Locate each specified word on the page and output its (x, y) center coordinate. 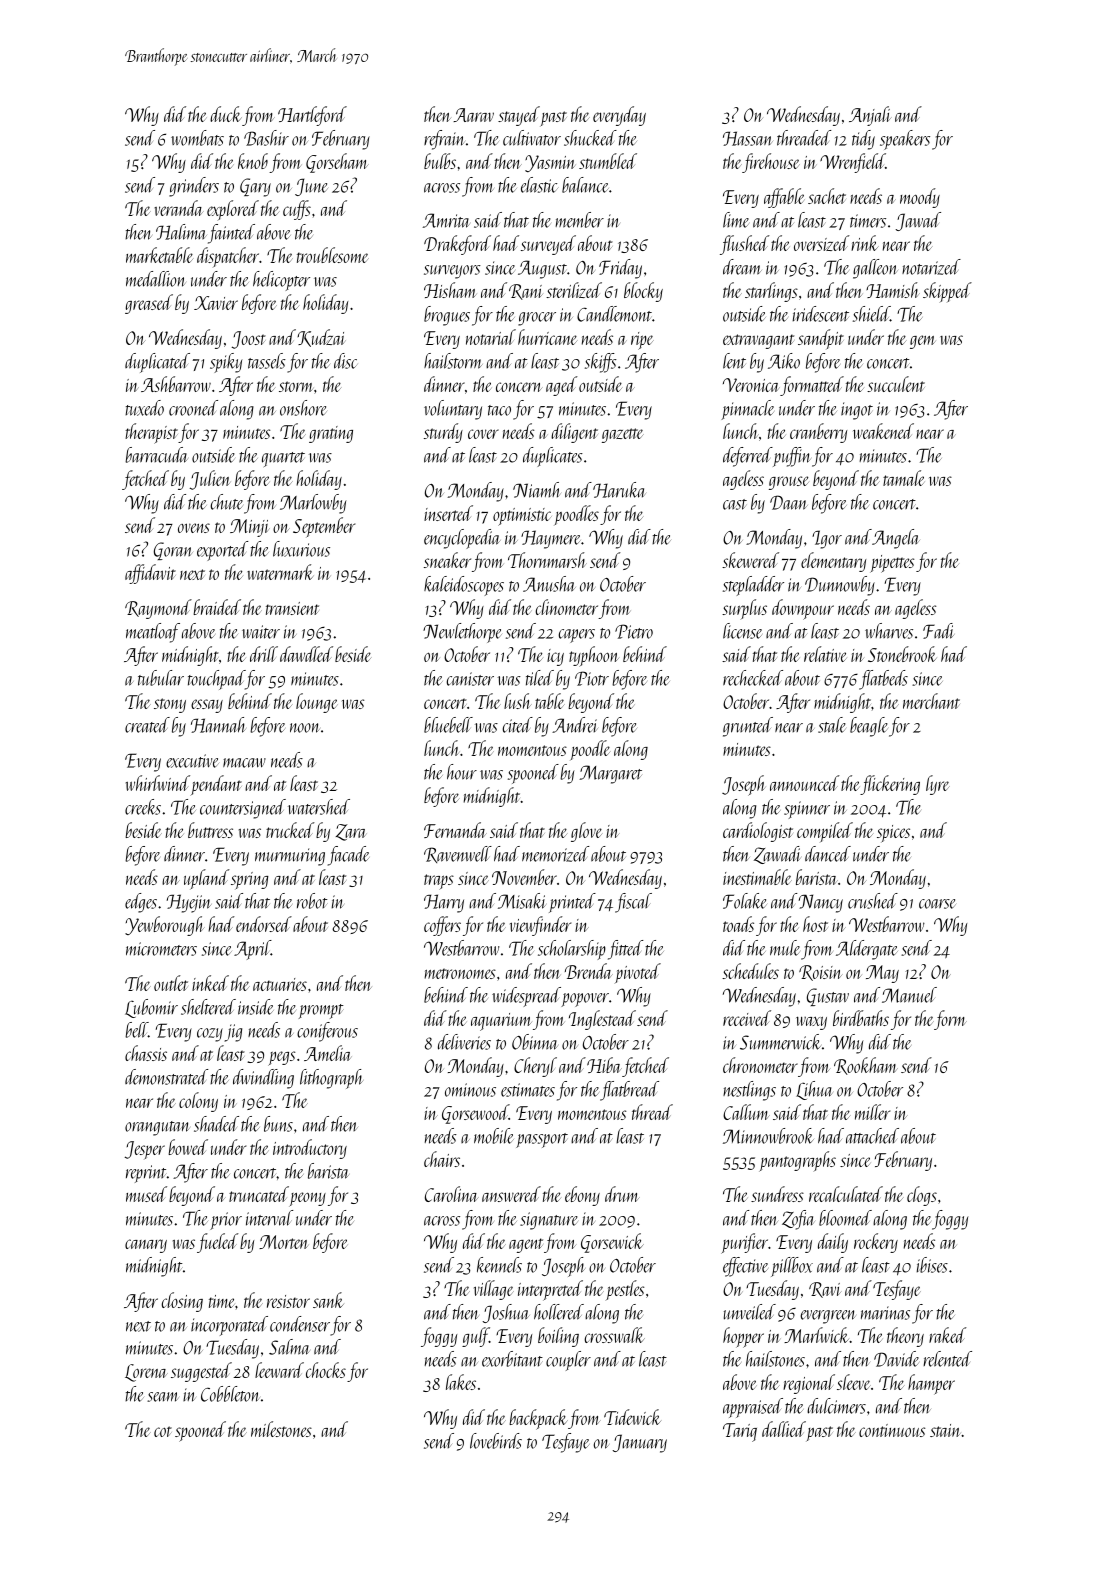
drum (622, 1194)
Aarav (473, 115)
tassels (267, 361)
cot (163, 1431)
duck (226, 114)
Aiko (784, 361)
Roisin (820, 973)
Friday (620, 269)
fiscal (633, 903)
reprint (146, 1174)
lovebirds (496, 1441)
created (147, 725)
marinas (885, 1313)
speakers (905, 140)
